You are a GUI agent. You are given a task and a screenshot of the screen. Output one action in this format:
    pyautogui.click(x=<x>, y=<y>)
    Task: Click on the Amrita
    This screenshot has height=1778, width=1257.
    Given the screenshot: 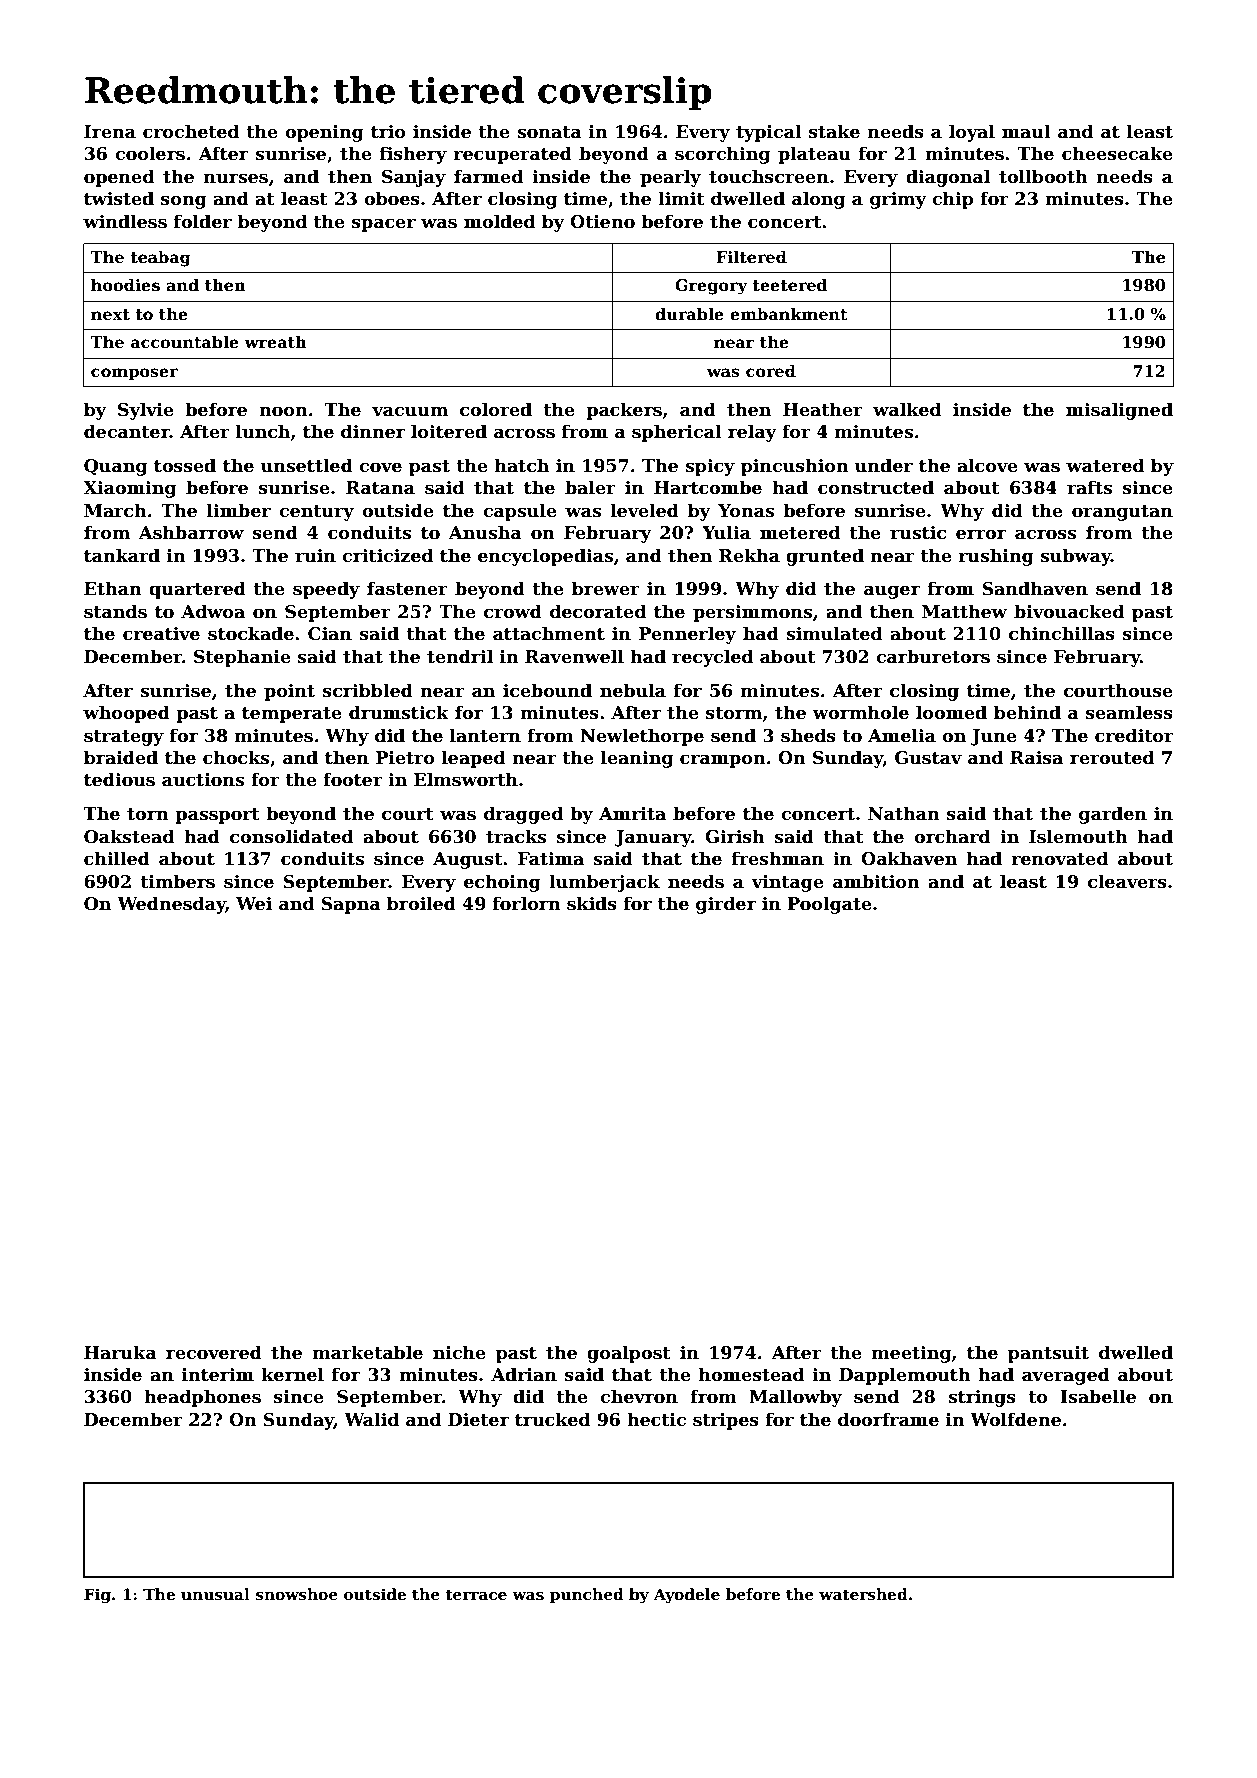 What is the action you would take?
    pyautogui.click(x=632, y=814)
